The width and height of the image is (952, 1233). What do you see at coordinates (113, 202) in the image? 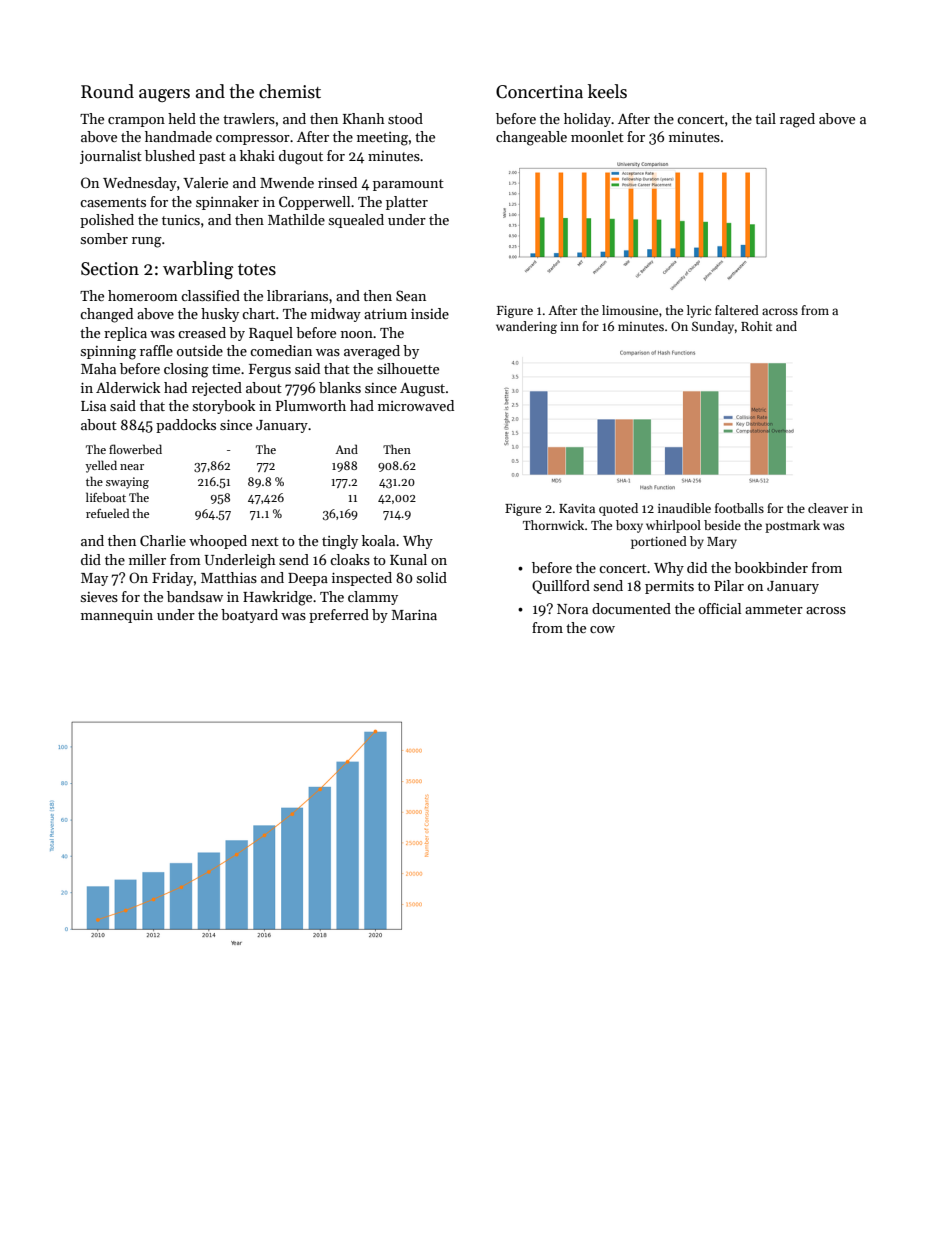
I see `casements` at bounding box center [113, 202].
